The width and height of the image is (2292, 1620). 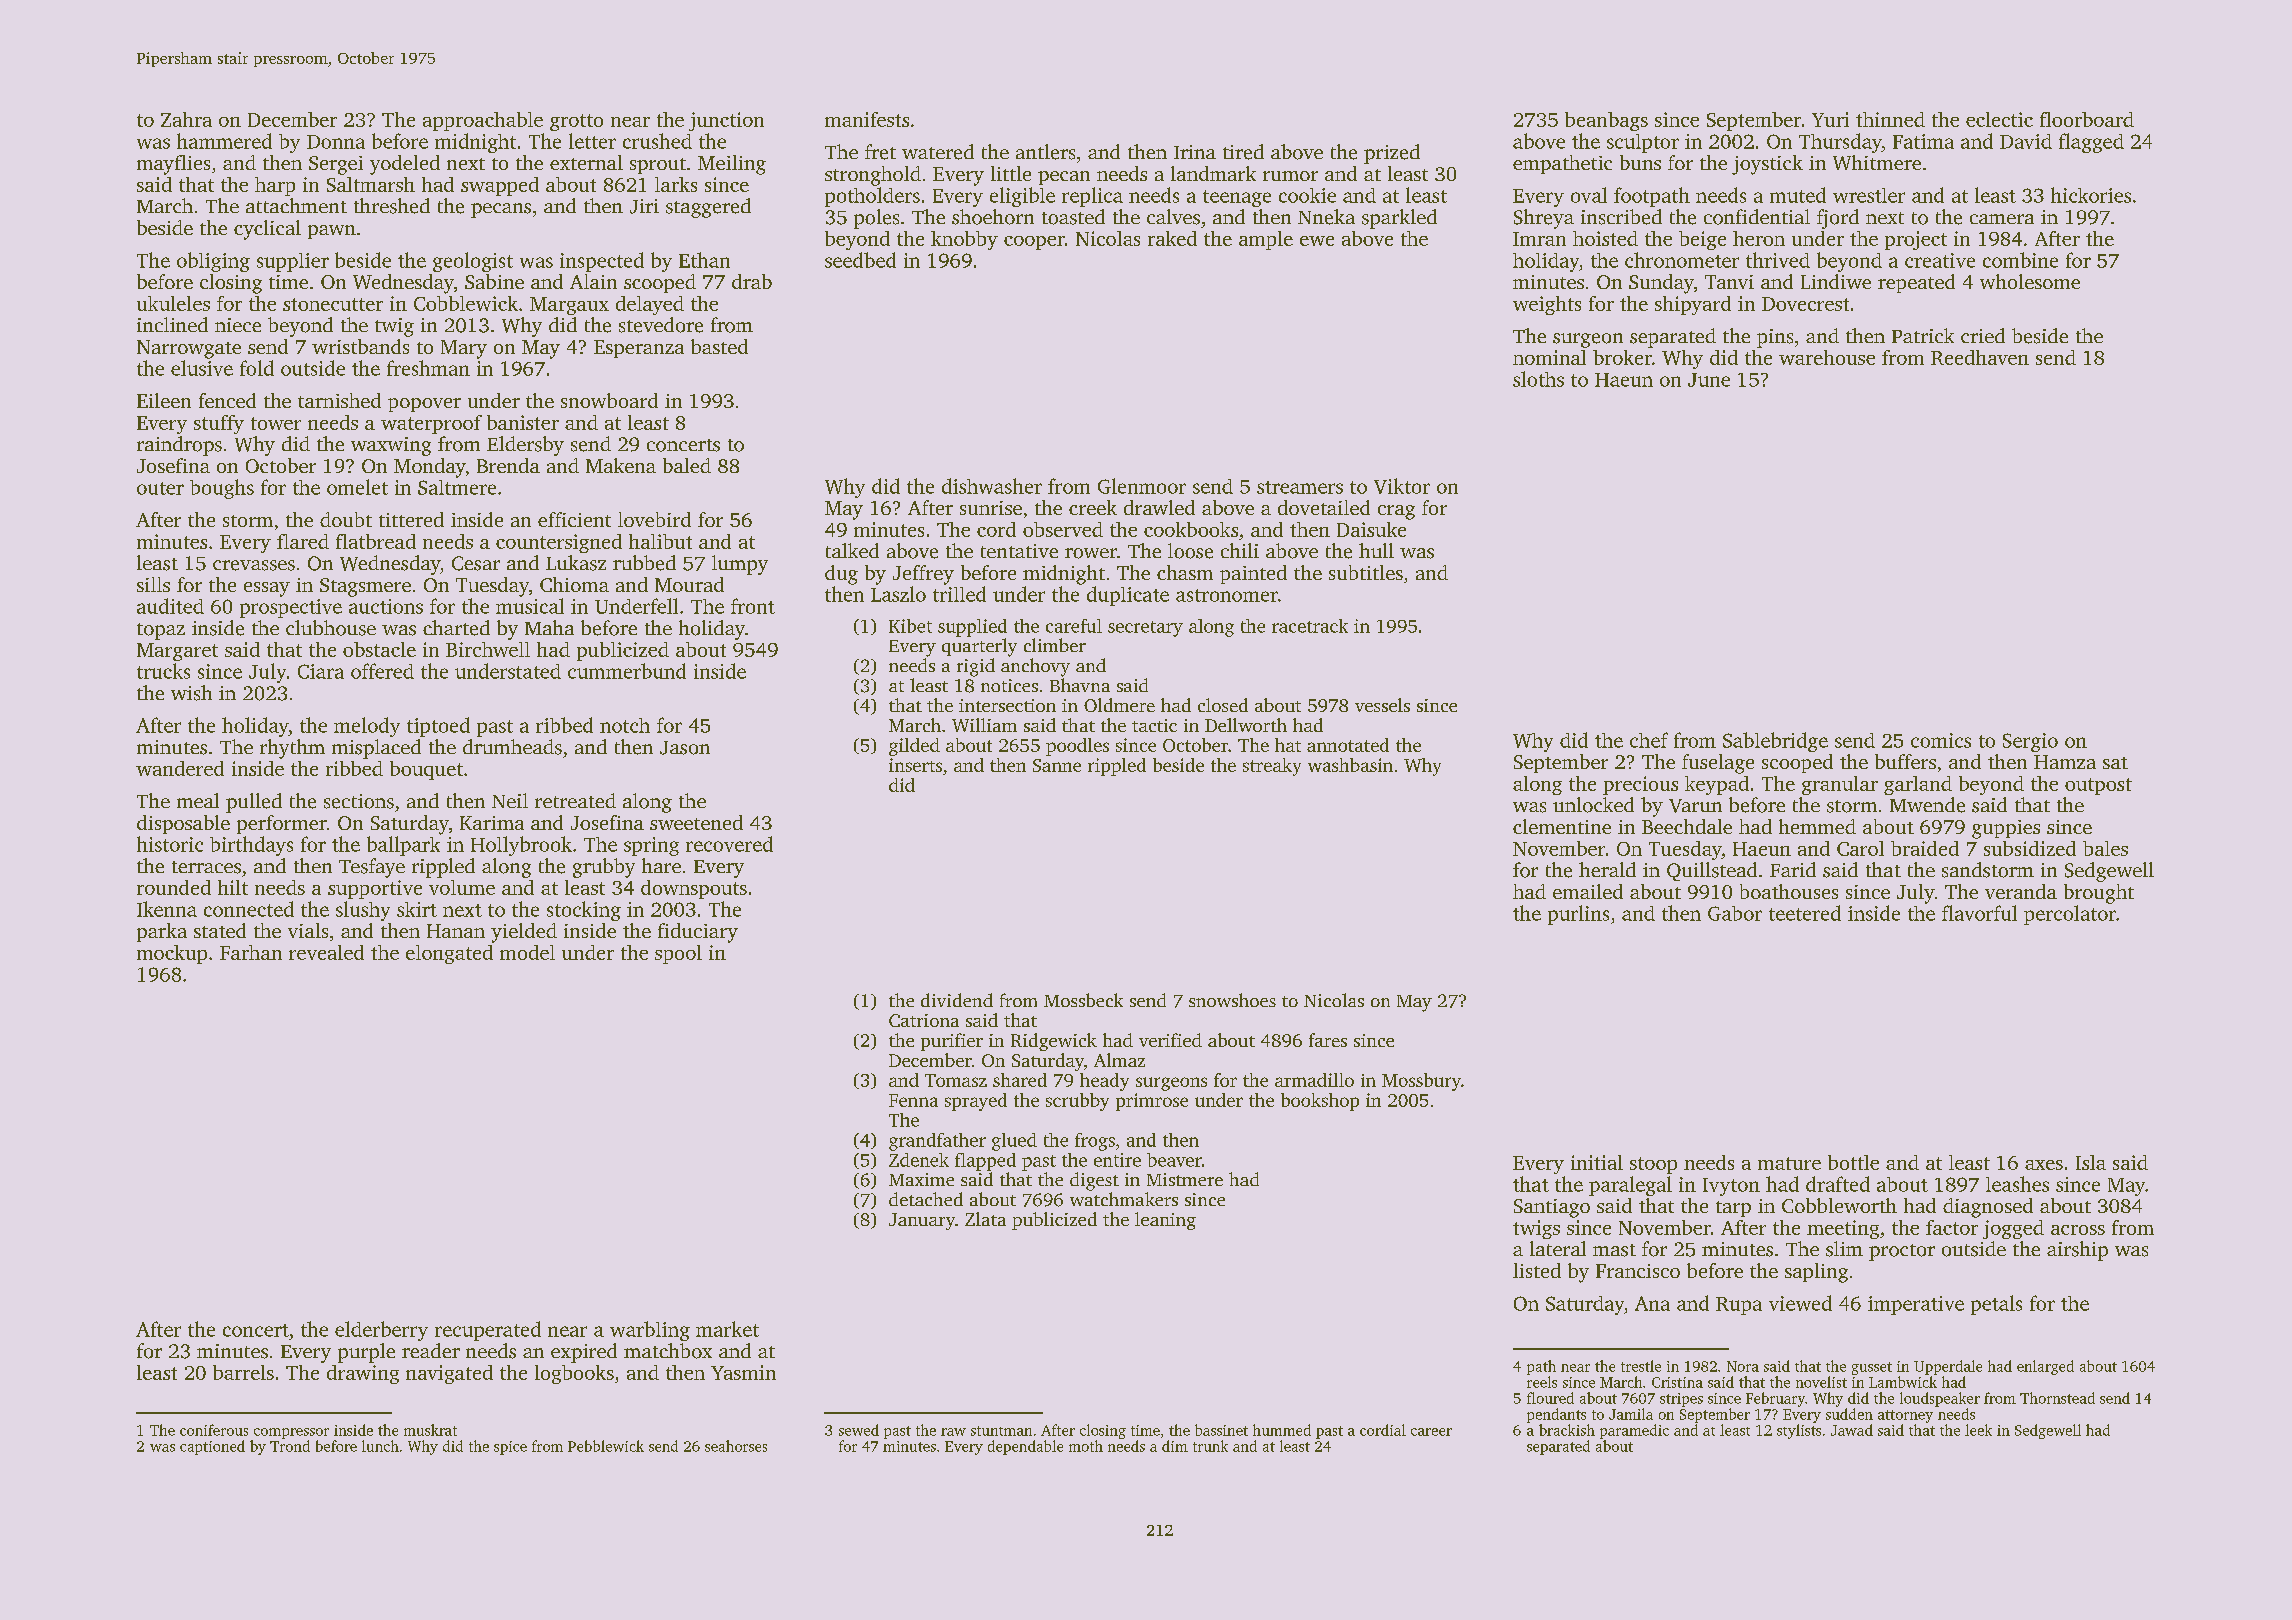 I want to click on notices, so click(x=1009, y=685).
